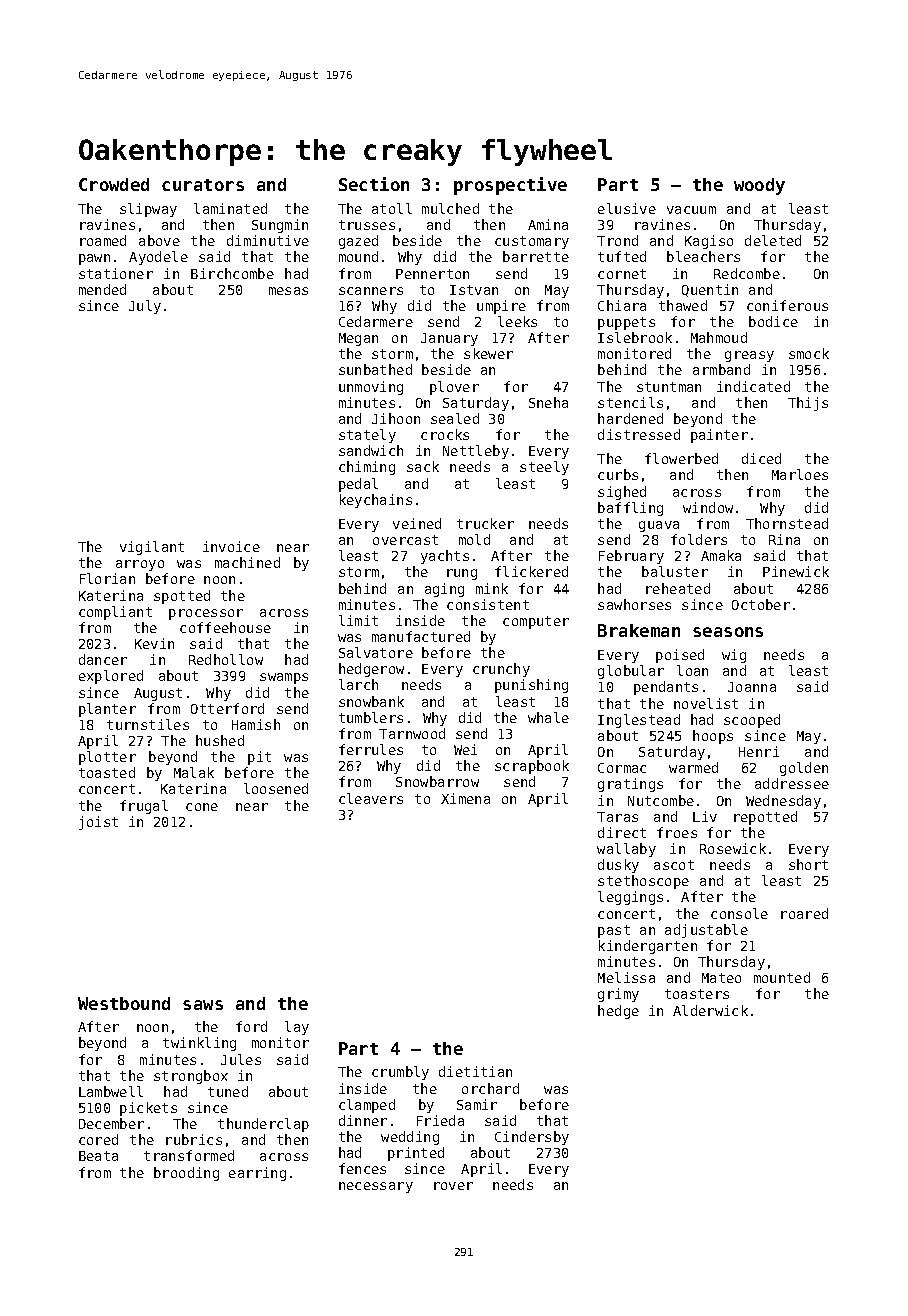 This image has width=908, height=1316. I want to click on cone, so click(202, 807).
